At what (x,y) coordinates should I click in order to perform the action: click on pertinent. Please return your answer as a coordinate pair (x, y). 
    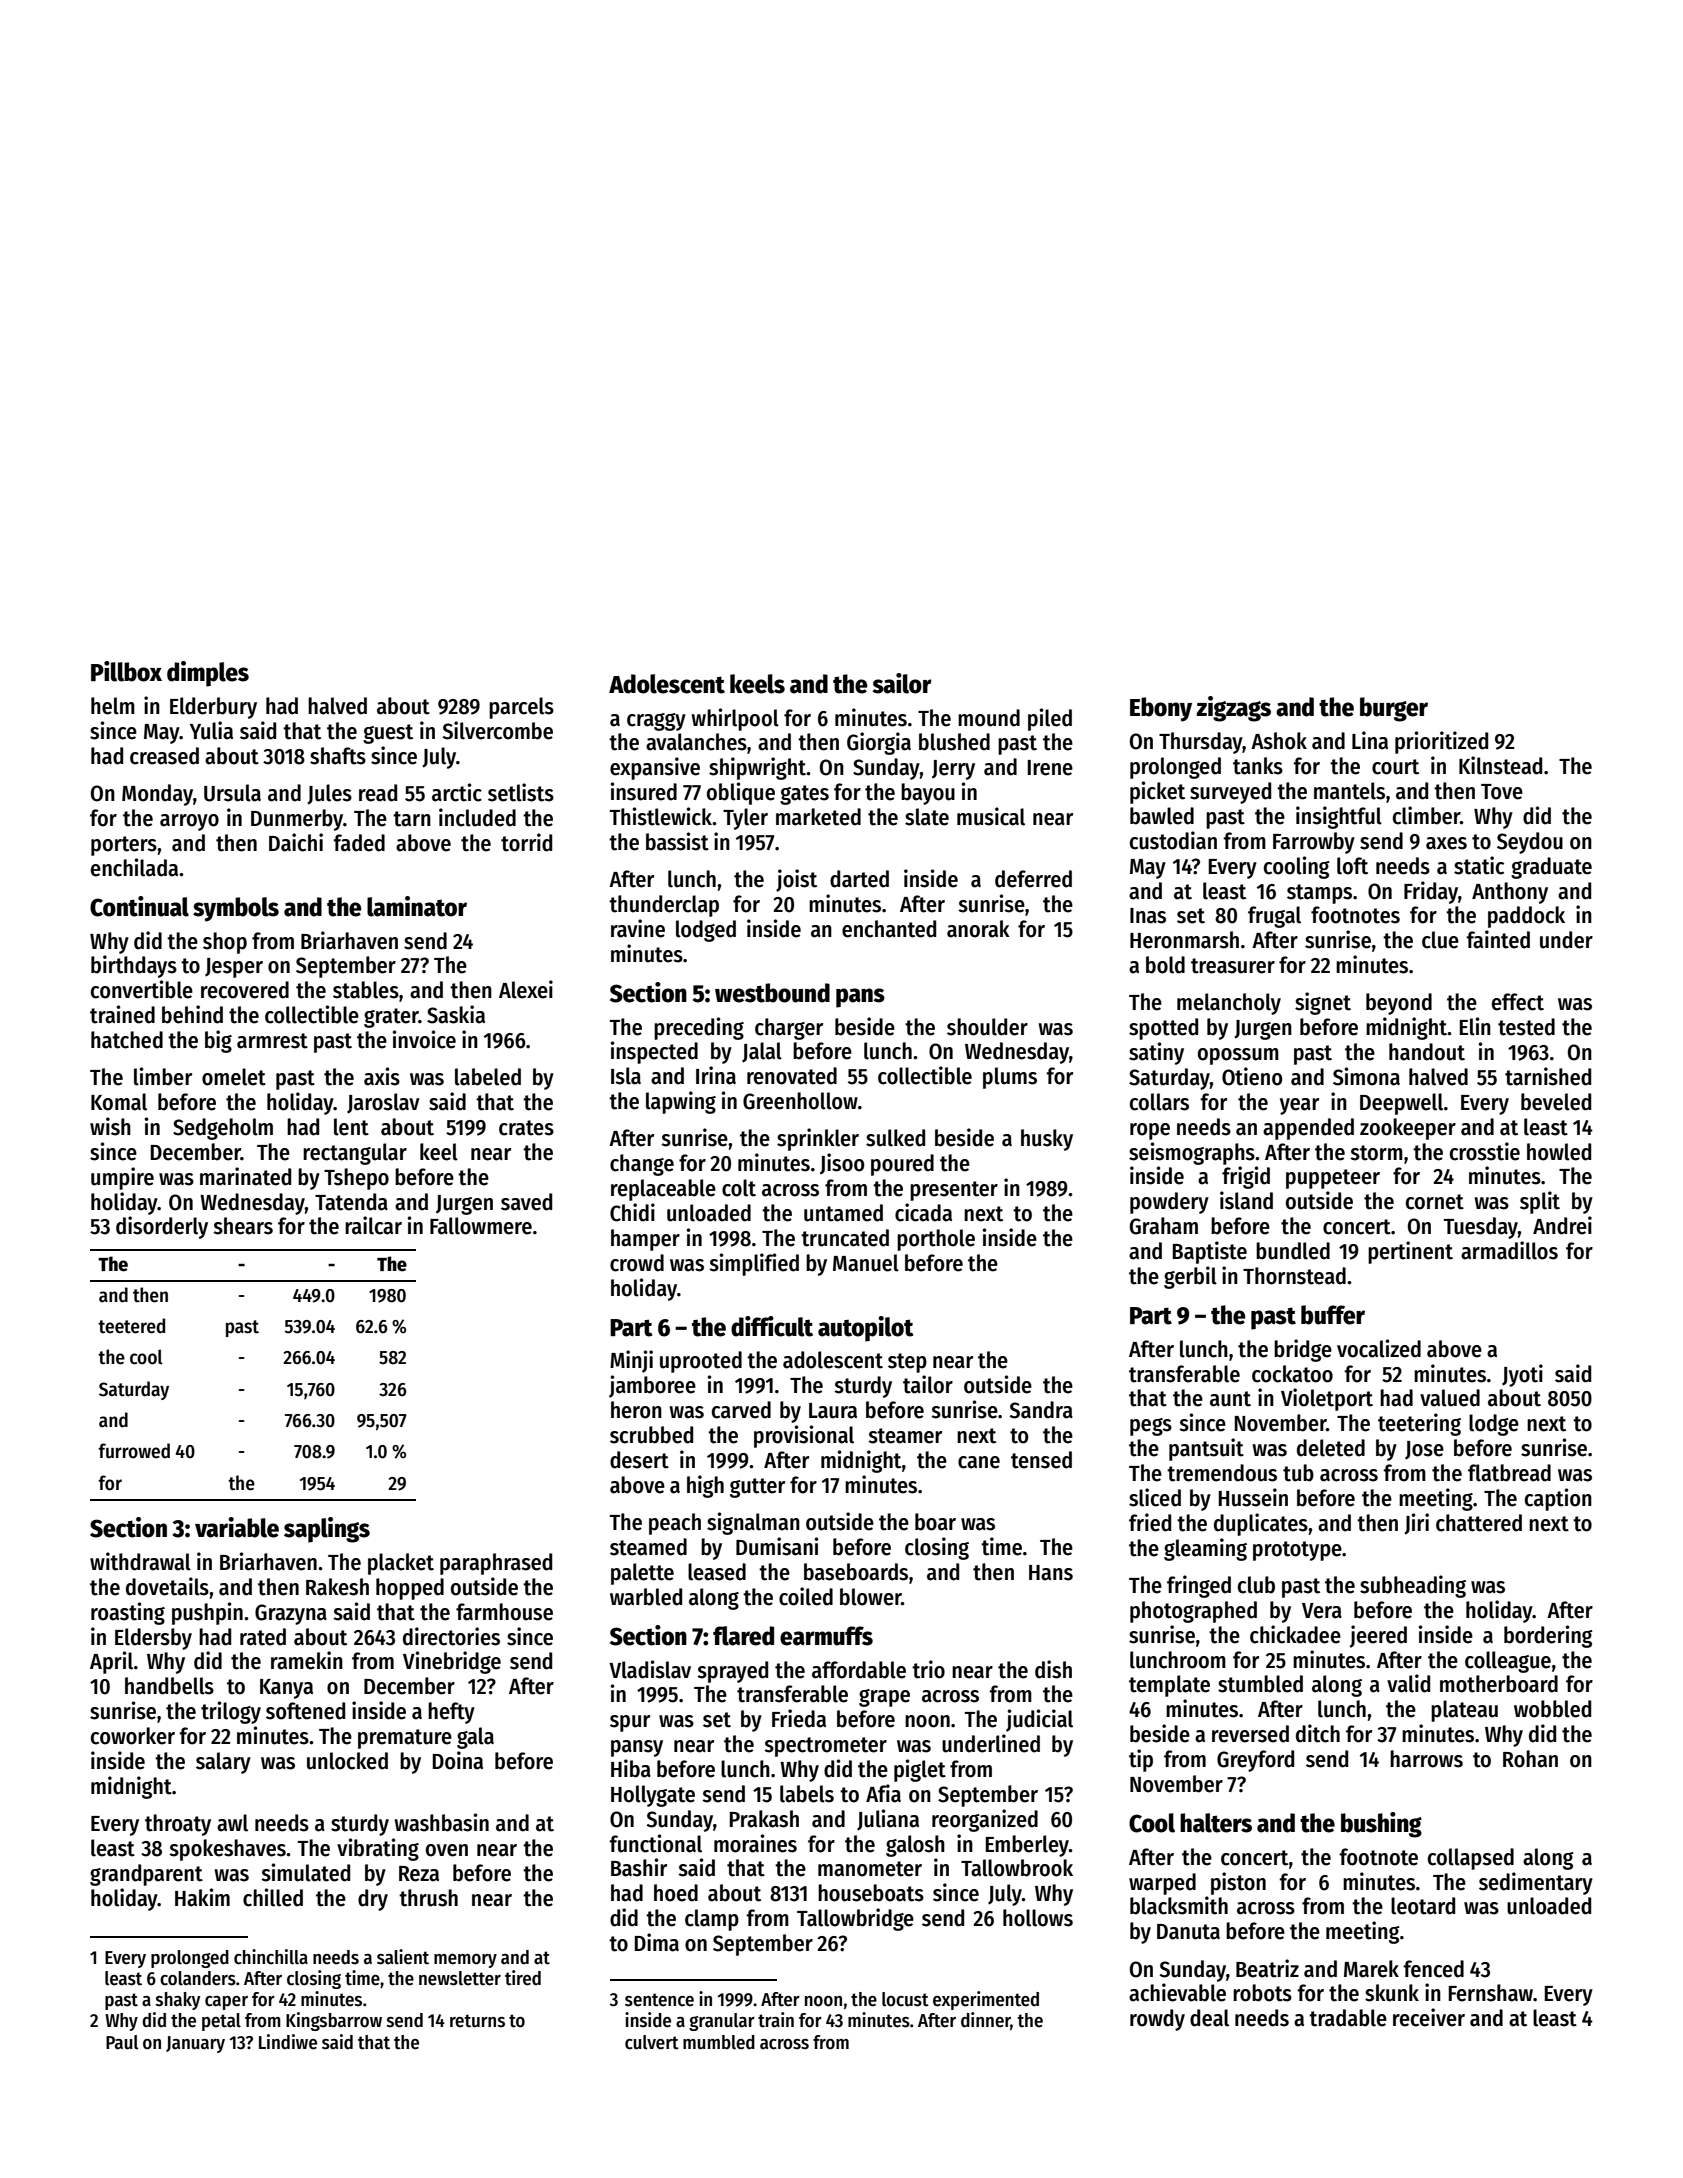
    Looking at the image, I should click on (1410, 1252).
